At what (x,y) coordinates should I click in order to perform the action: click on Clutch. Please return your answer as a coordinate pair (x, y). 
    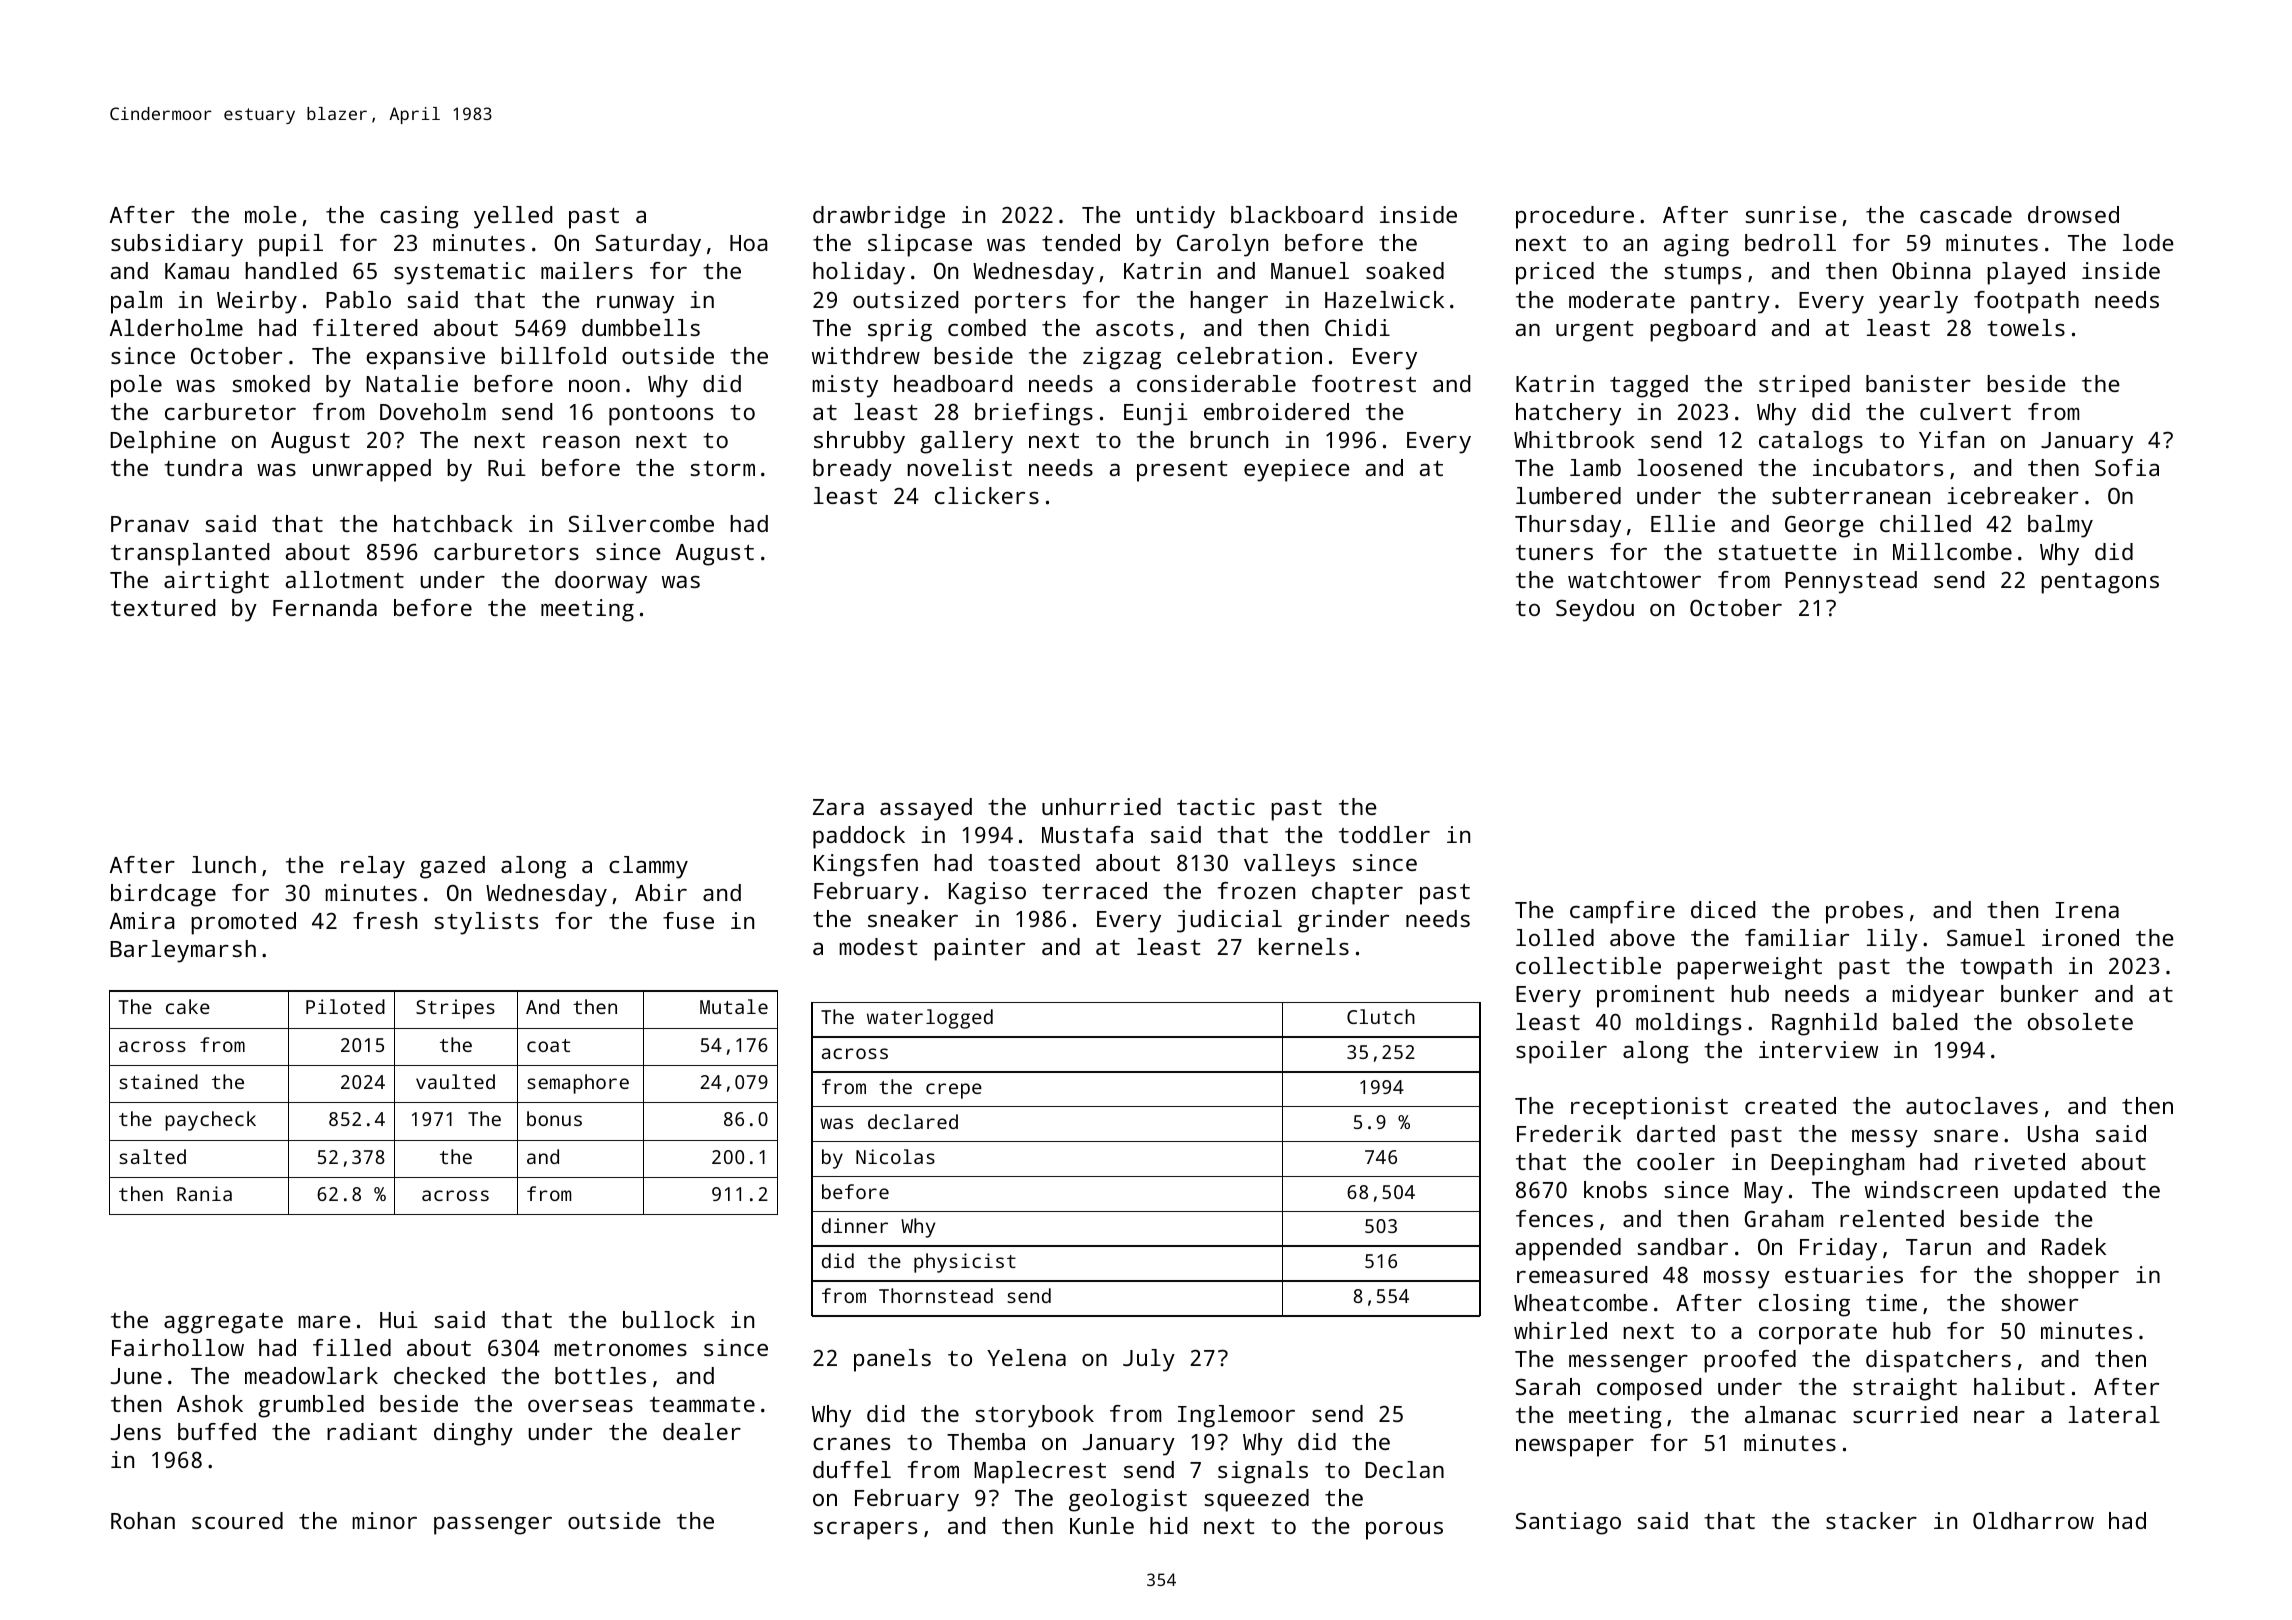
    Looking at the image, I should click on (1381, 1016).
